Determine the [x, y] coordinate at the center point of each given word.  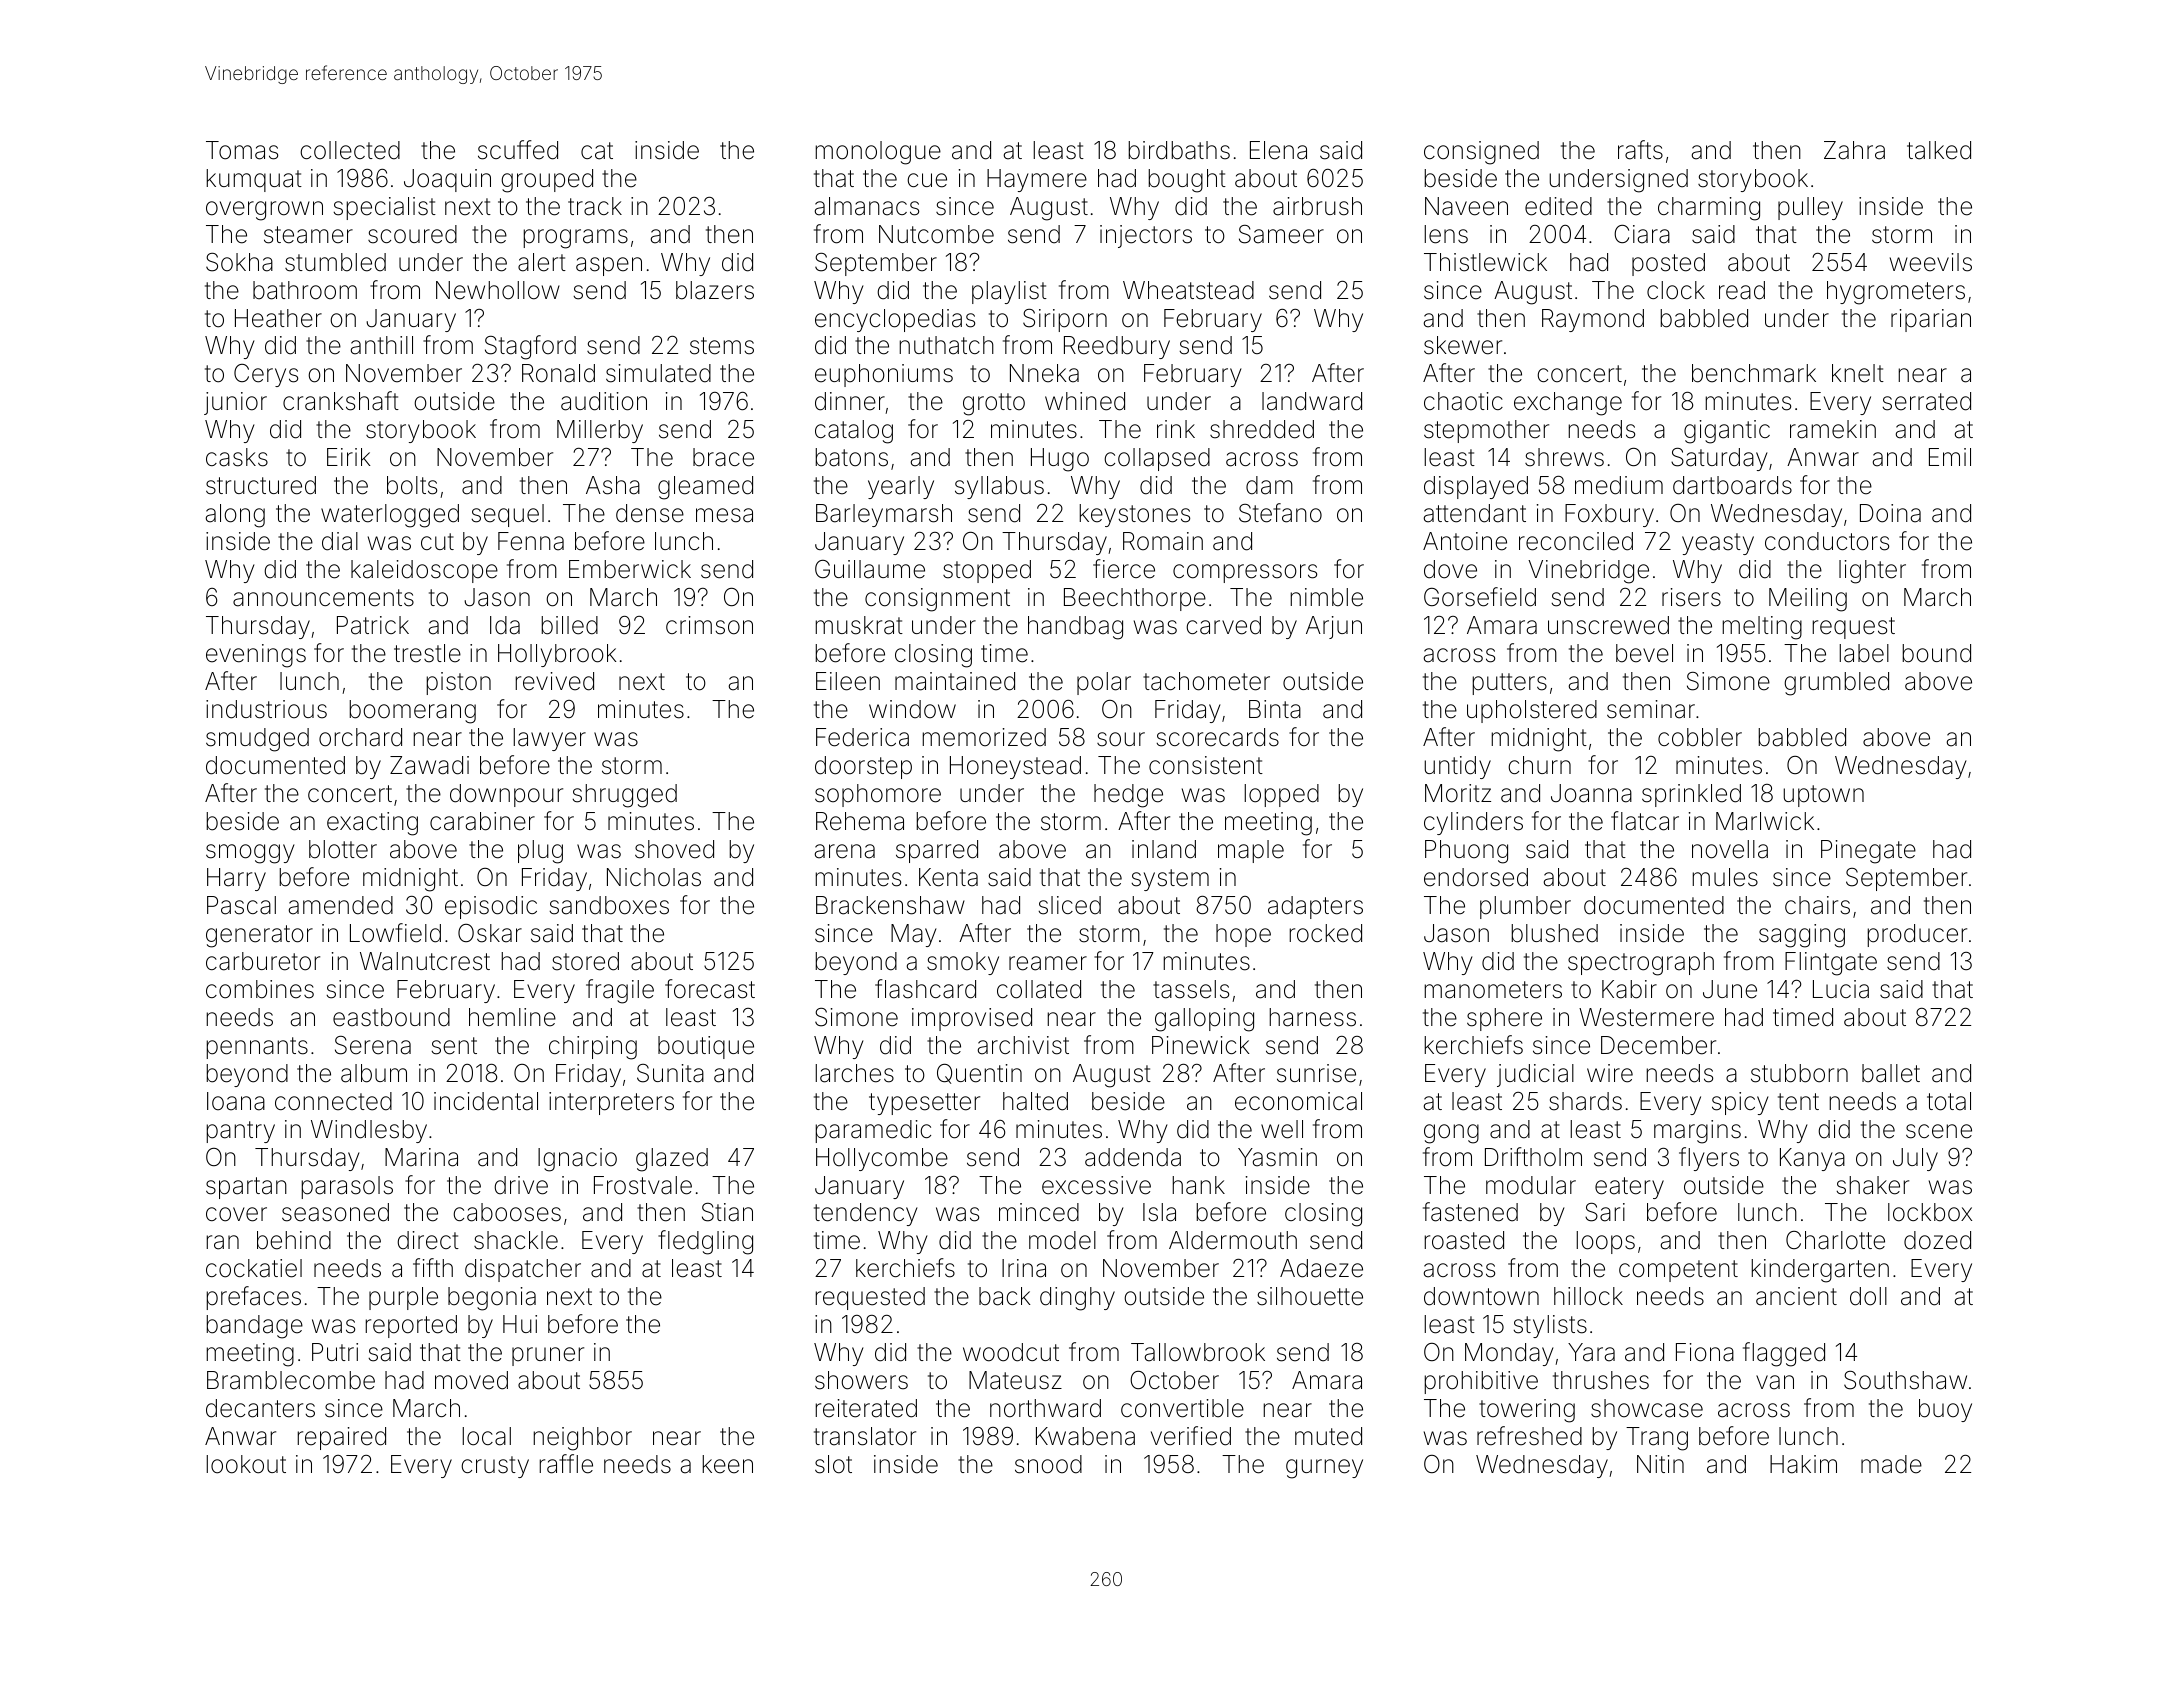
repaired [341, 1438]
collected [350, 150]
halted [1035, 1101]
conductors [1827, 541]
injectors [1146, 236]
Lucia [1841, 989]
